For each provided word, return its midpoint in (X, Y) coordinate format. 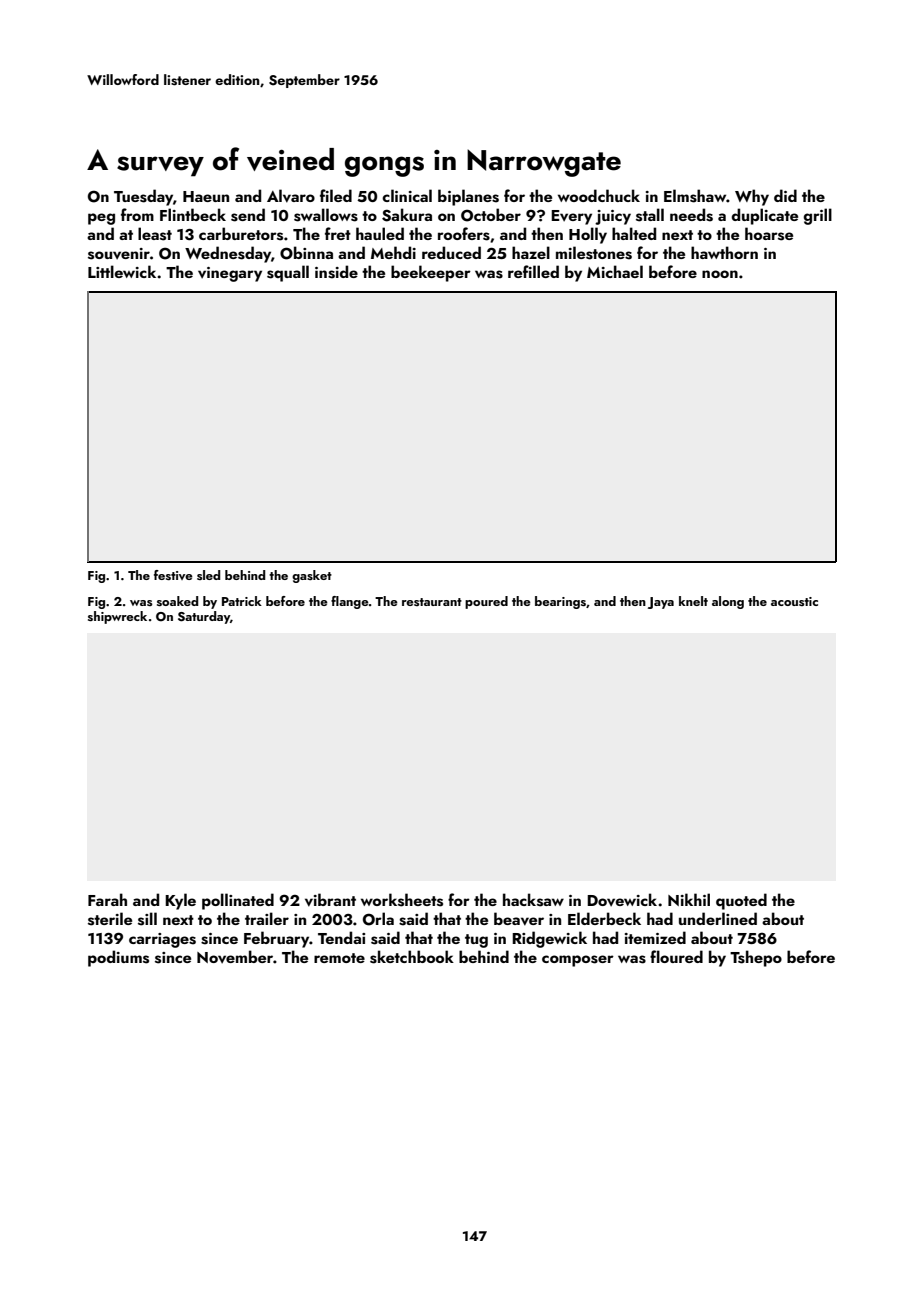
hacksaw (533, 900)
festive (173, 575)
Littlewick (122, 271)
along (728, 602)
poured (486, 602)
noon (720, 274)
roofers (464, 234)
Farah (107, 899)
